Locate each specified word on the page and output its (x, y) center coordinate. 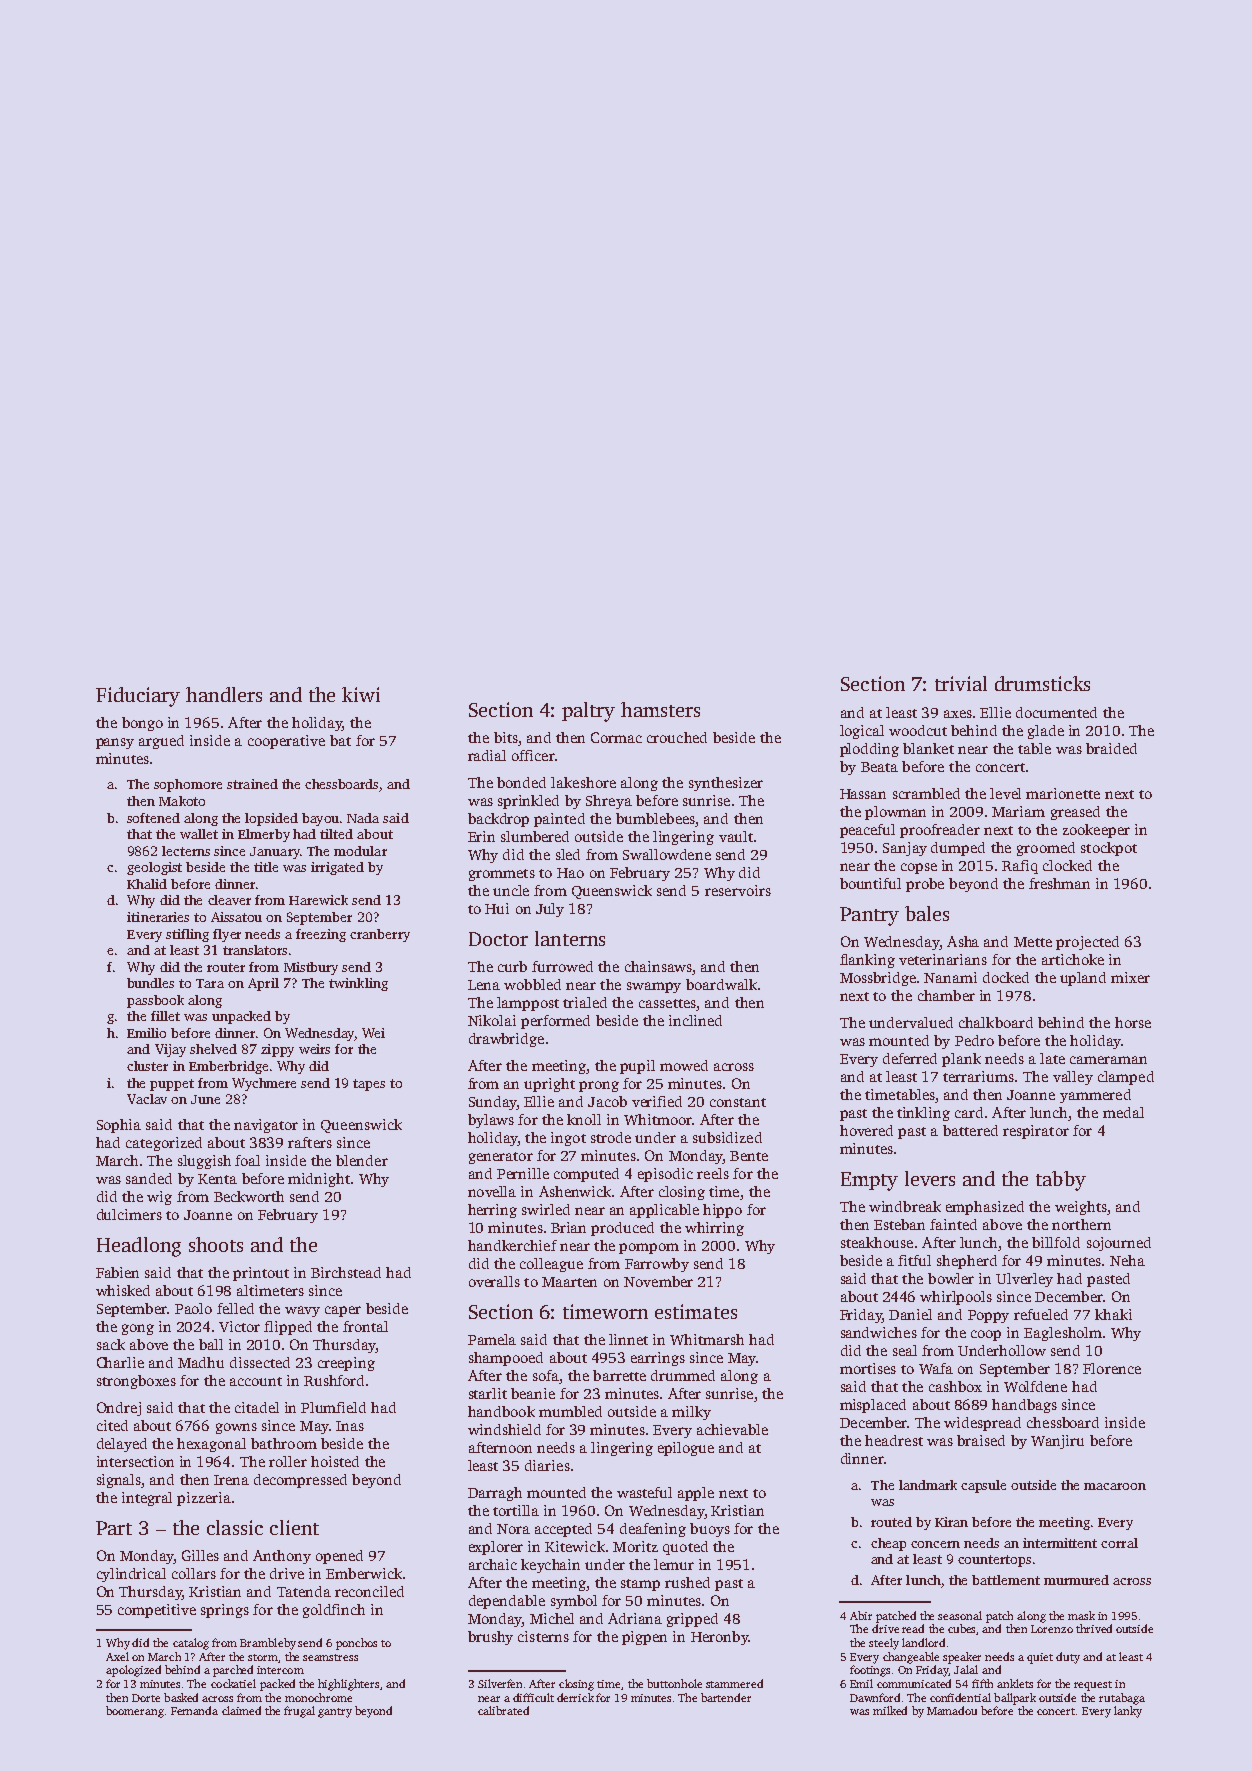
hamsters (660, 709)
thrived (1094, 1628)
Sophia (119, 1126)
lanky (1128, 1712)
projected (1087, 943)
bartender (726, 1697)
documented (1056, 712)
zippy (277, 1050)
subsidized (727, 1137)
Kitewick (575, 1546)
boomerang (135, 1712)
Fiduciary (138, 697)
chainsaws (658, 966)
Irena (231, 1480)
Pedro (974, 1040)
